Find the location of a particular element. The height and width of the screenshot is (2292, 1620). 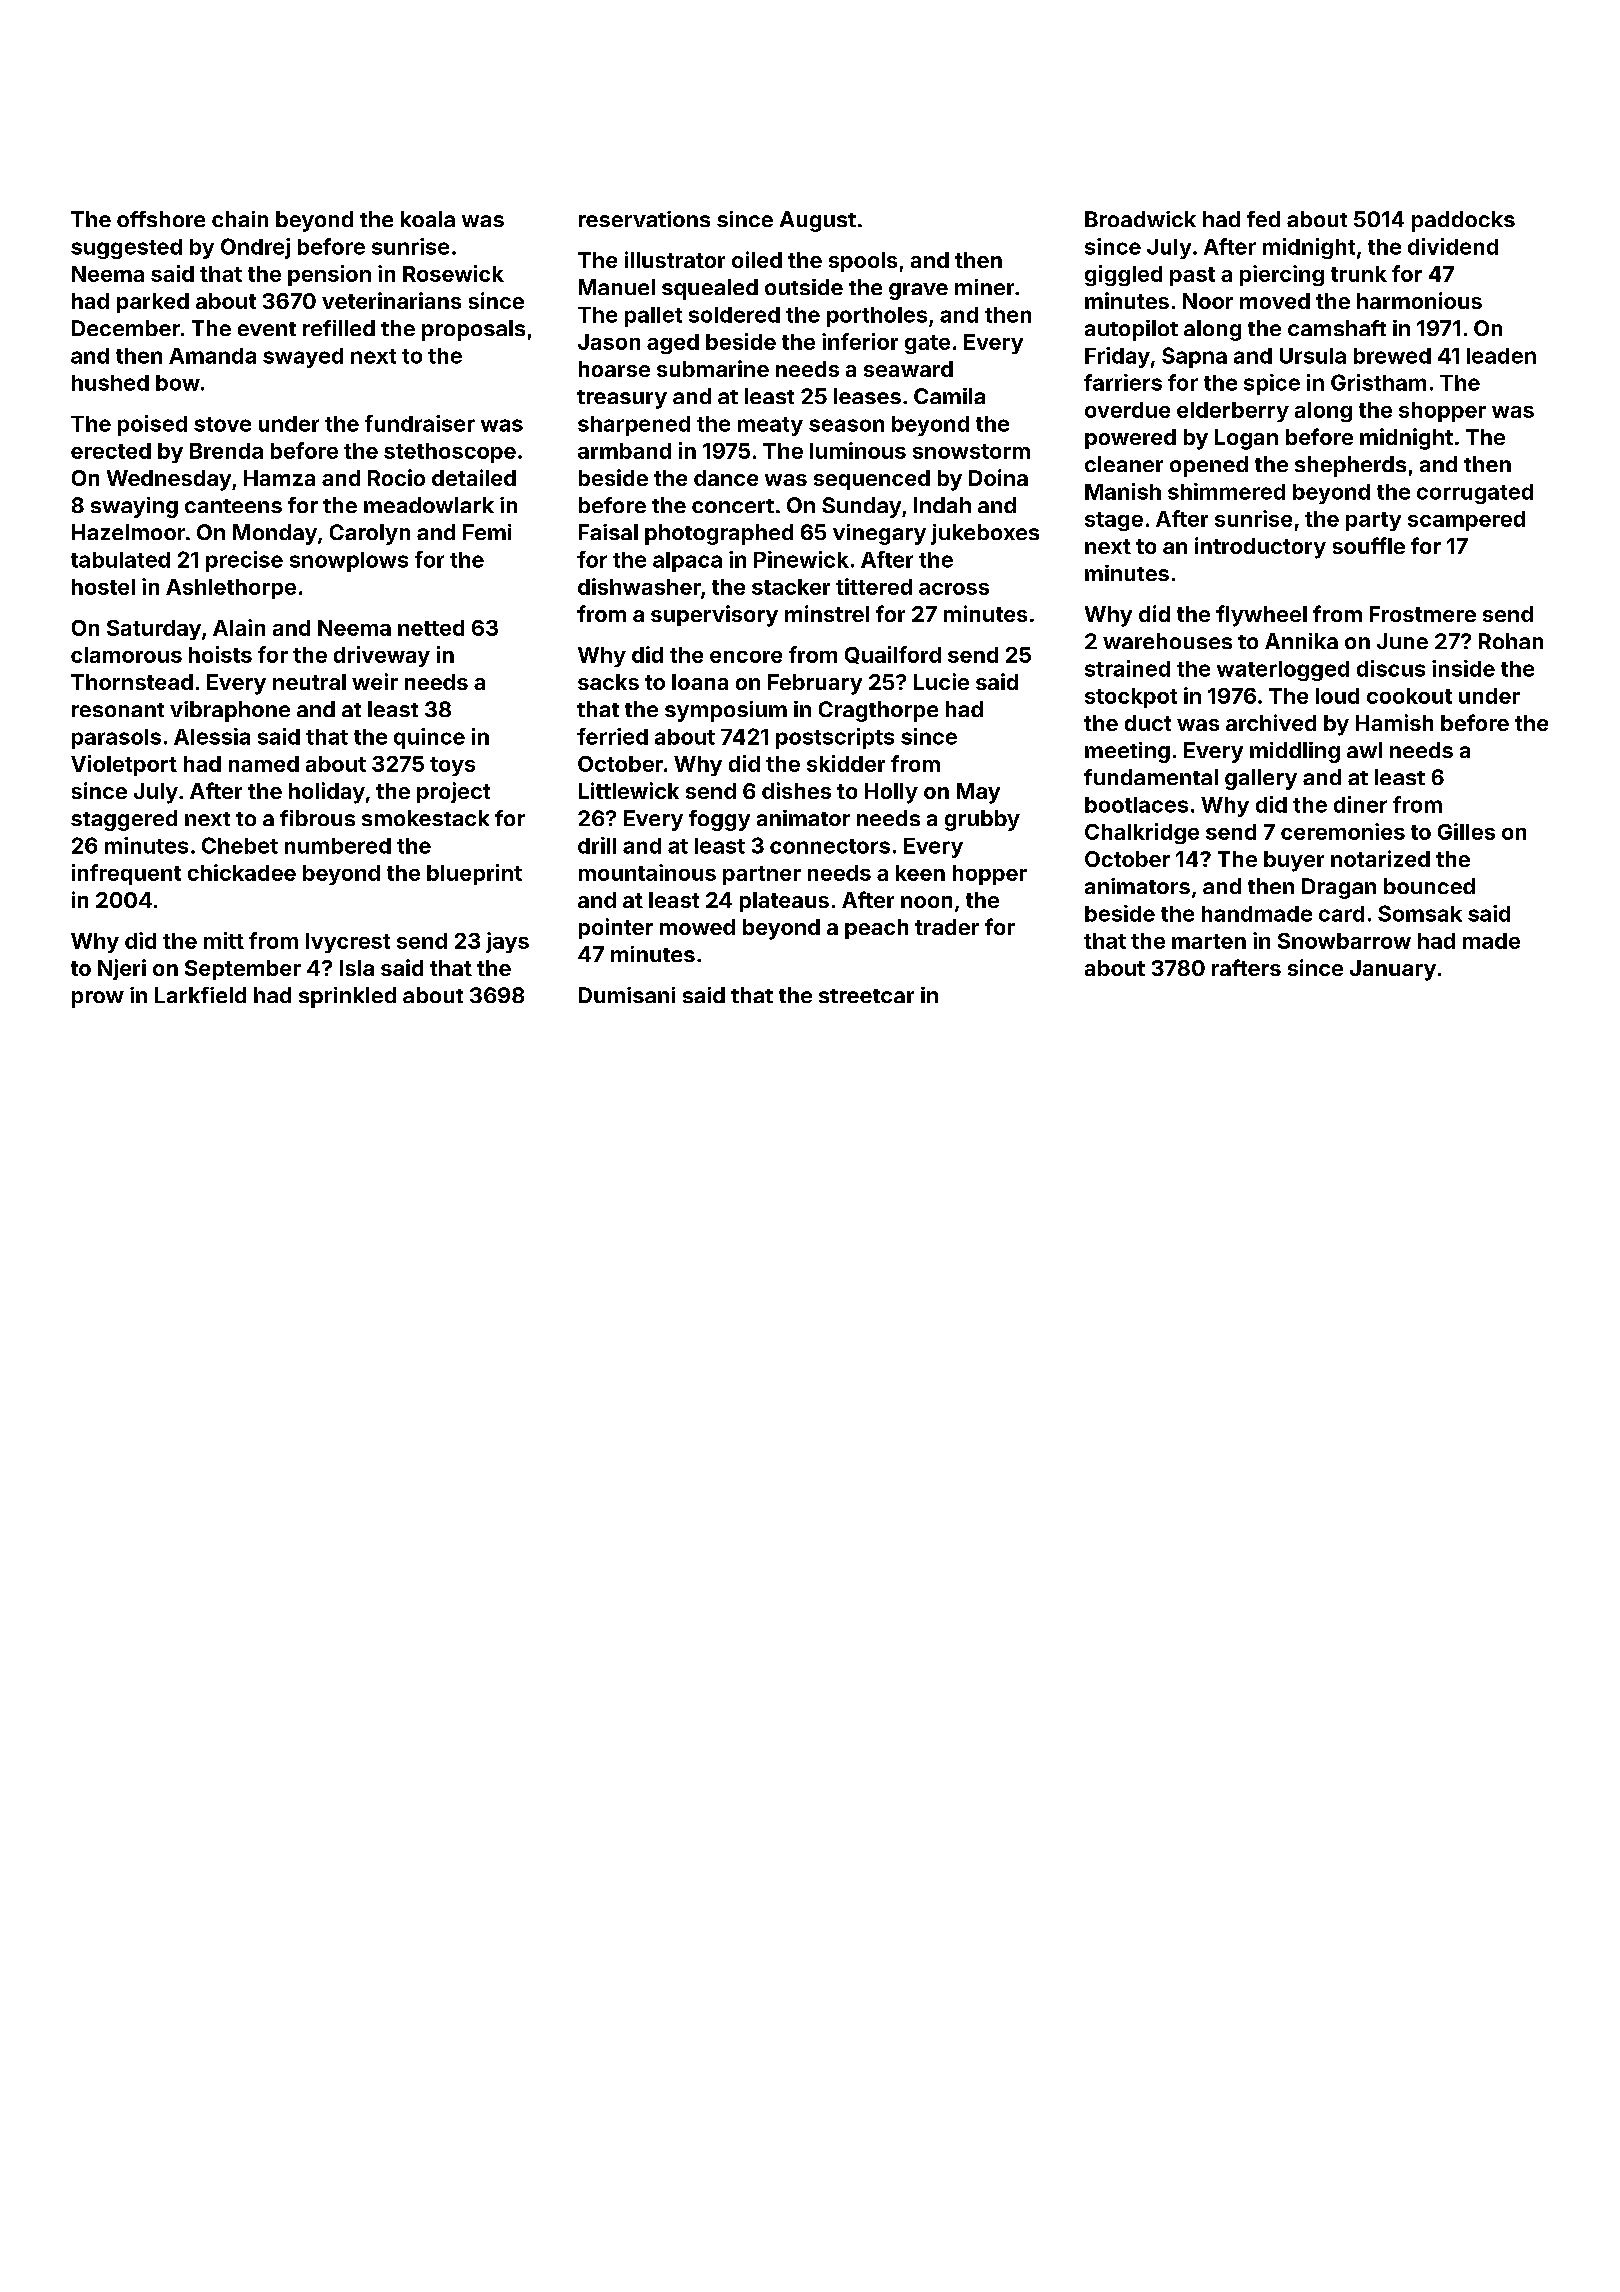

paddocks is located at coordinates (1463, 221).
